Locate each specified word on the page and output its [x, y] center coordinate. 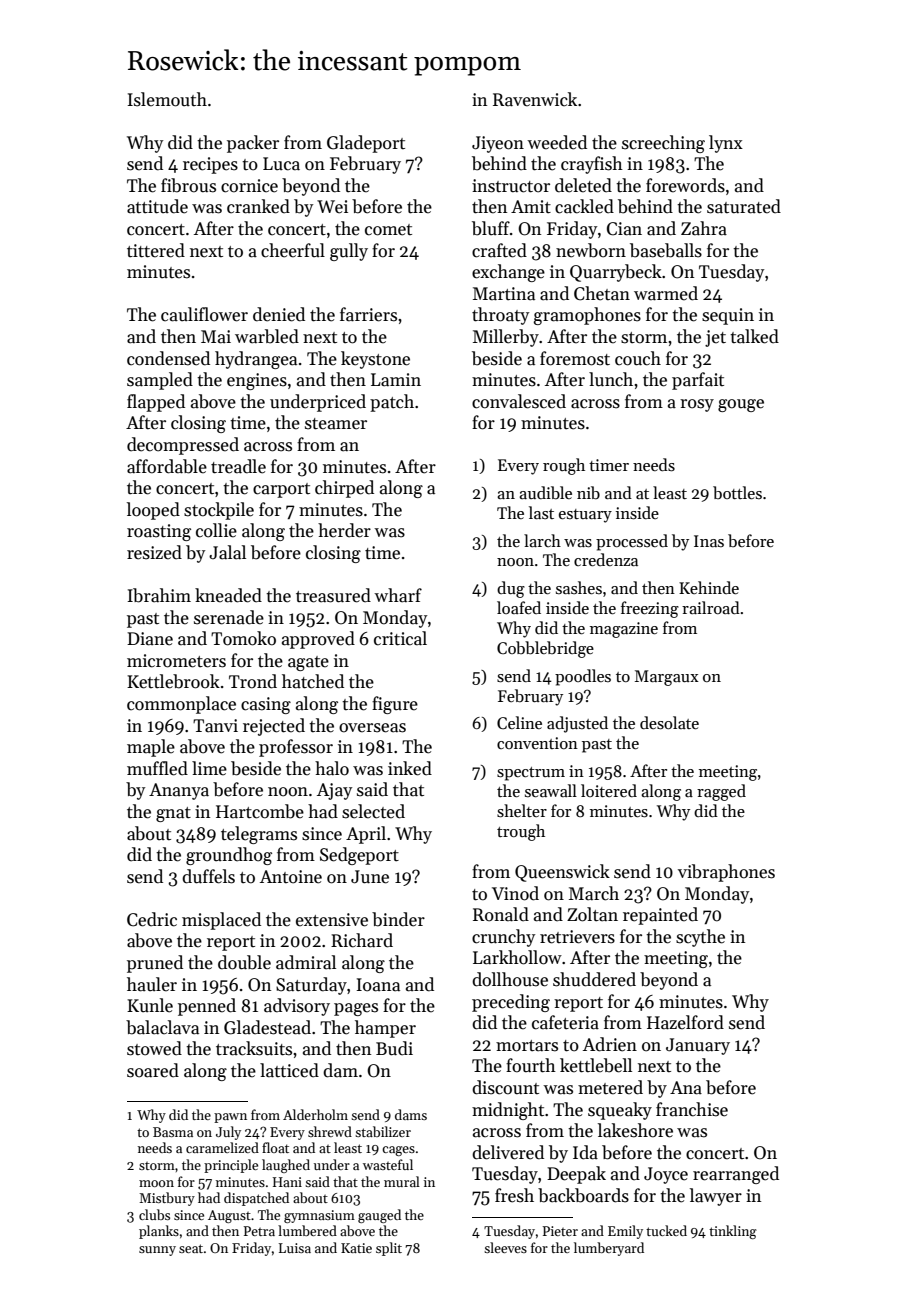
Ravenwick [535, 99]
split [389, 1249]
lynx [726, 144]
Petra [259, 1231]
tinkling [733, 1232]
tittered [156, 250]
